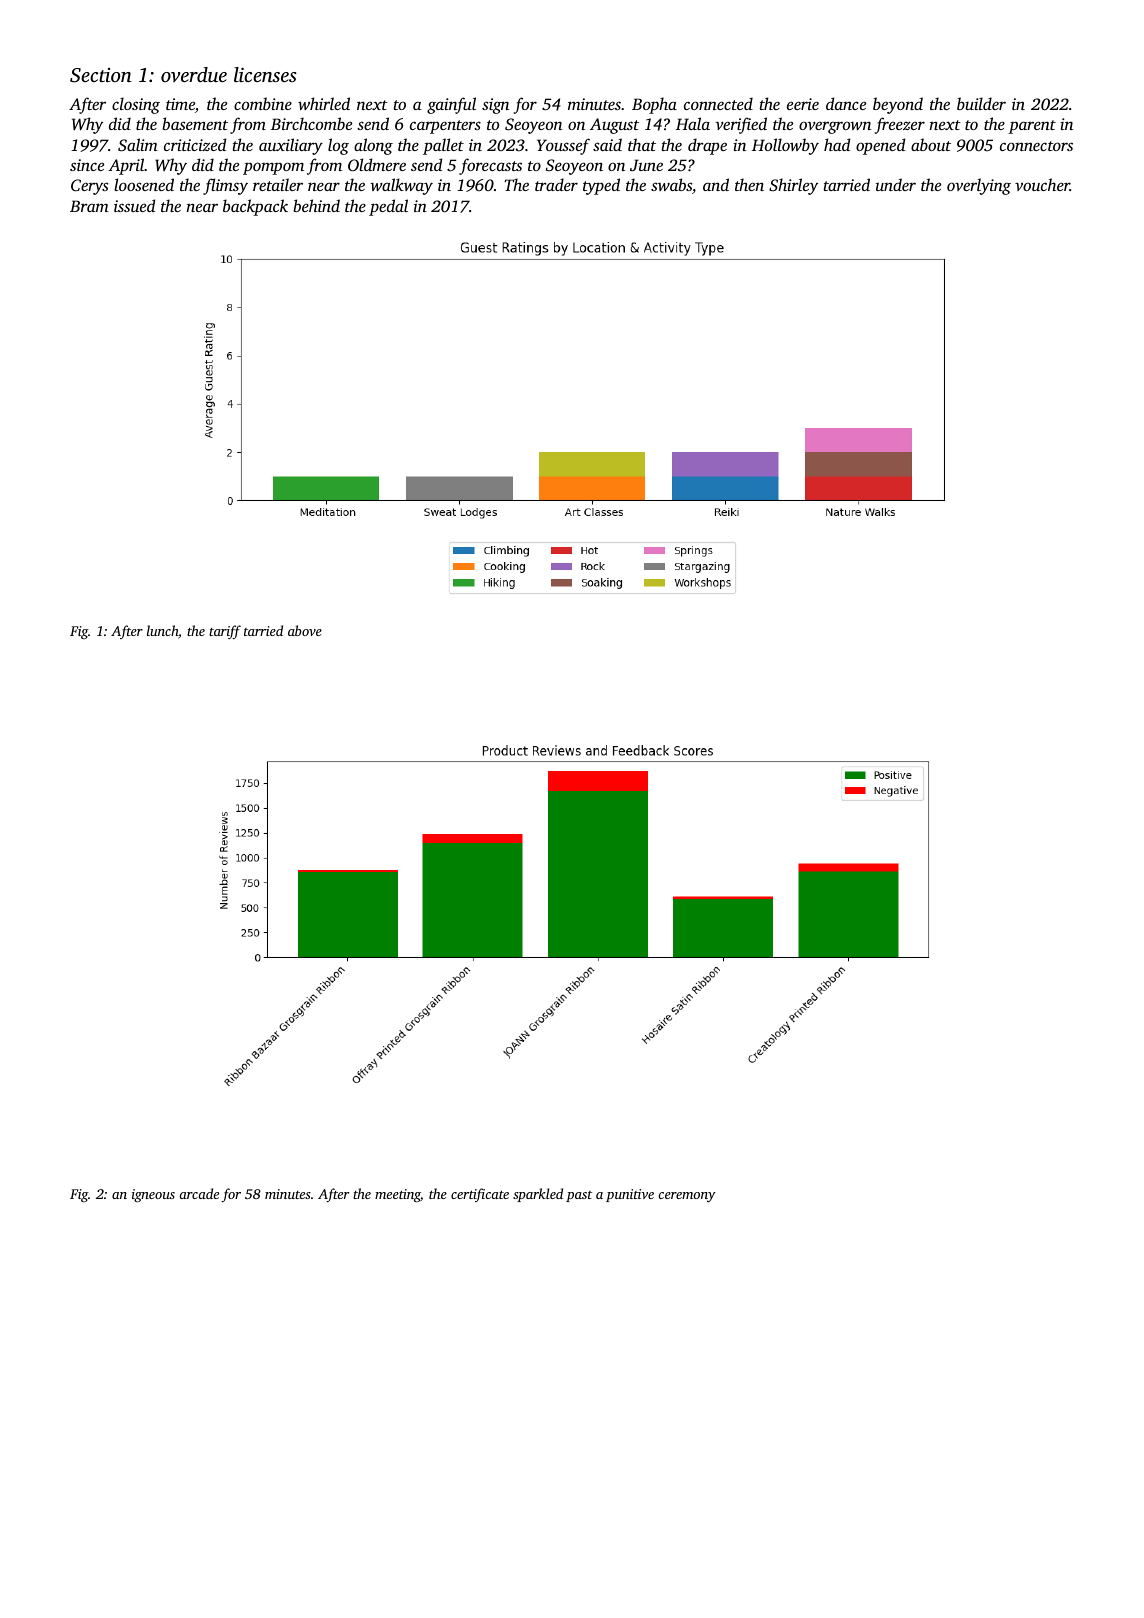 The height and width of the document is (1618, 1144). What do you see at coordinates (305, 630) in the document?
I see `above` at bounding box center [305, 630].
